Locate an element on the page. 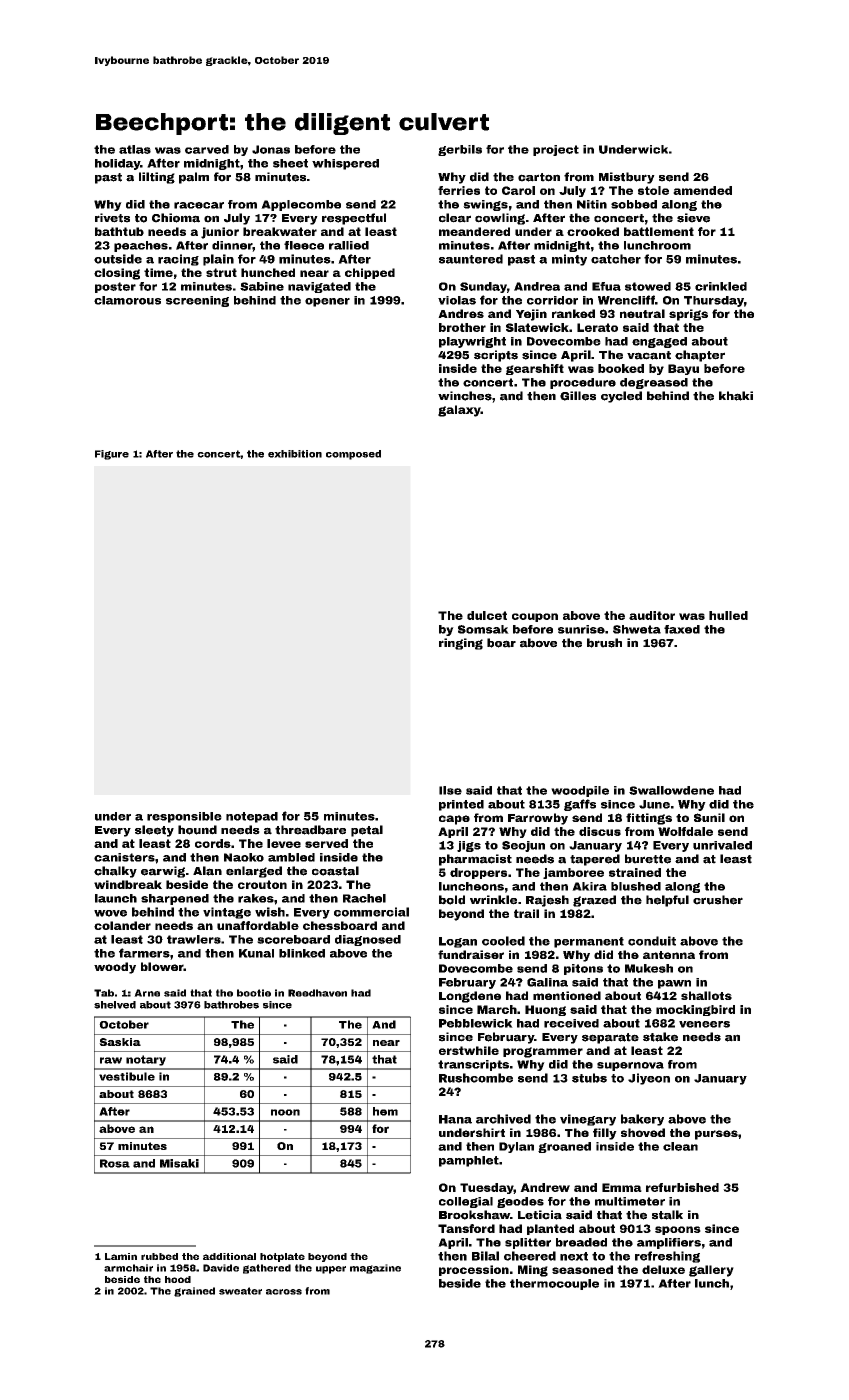  cycled is located at coordinates (621, 397).
